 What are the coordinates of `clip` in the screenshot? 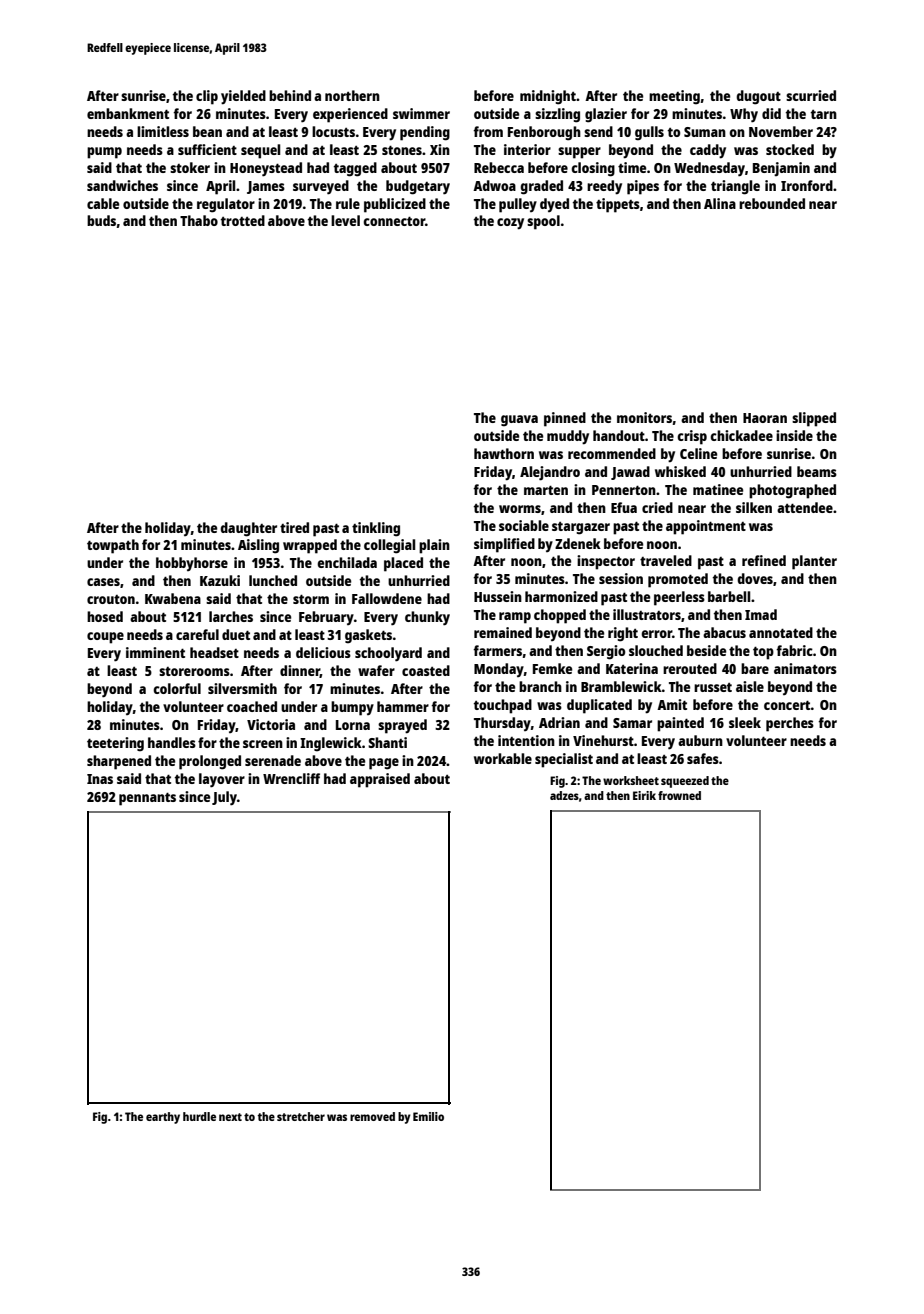 It's located at (207, 97).
